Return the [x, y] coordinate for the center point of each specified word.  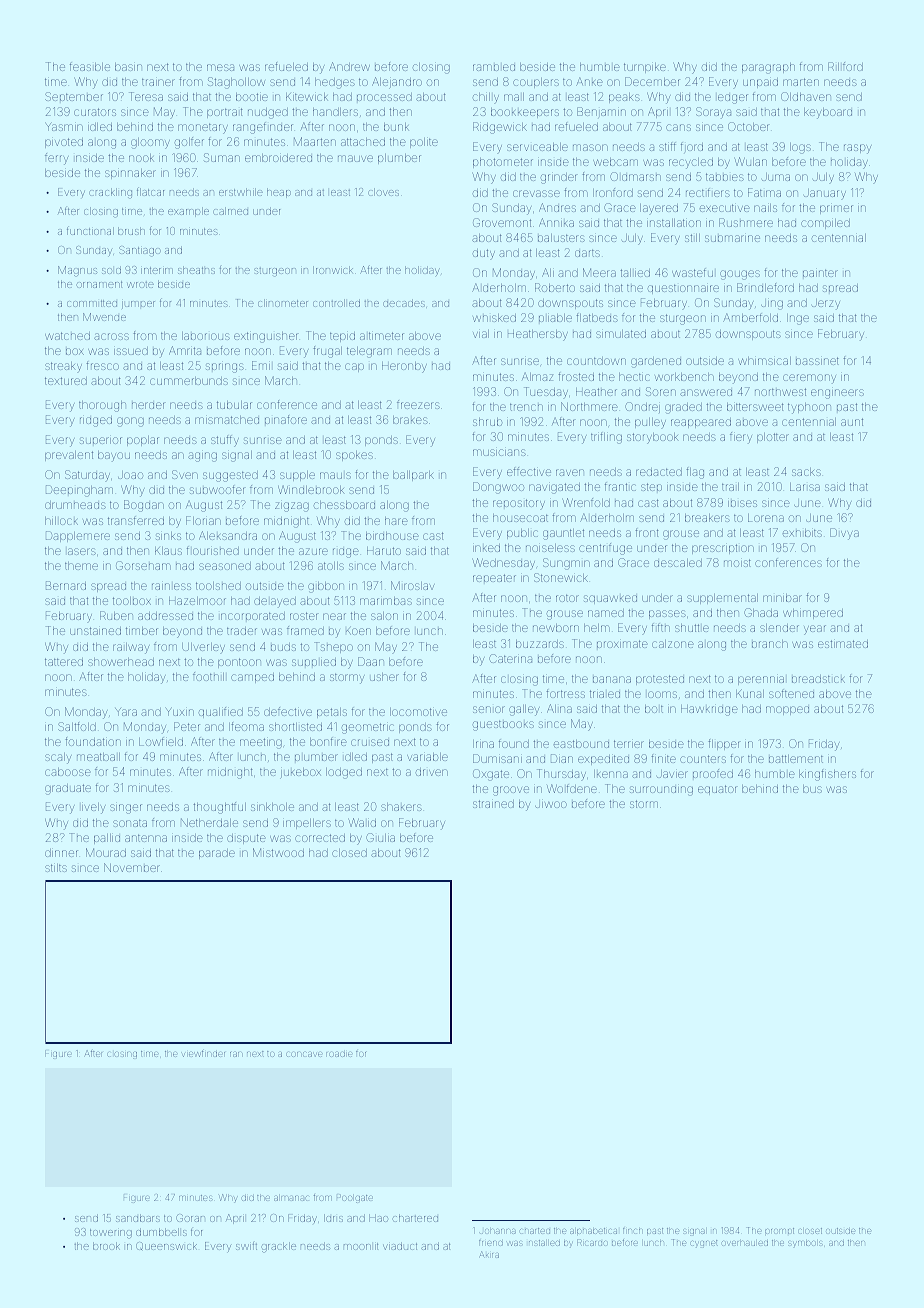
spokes [354, 456]
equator [718, 790]
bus [812, 789]
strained [493, 804]
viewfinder [204, 1054]
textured [66, 381]
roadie [339, 1054]
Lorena [766, 518]
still [692, 238]
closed [349, 853]
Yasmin [64, 126]
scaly [58, 758]
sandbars [138, 1218]
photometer [503, 163]
